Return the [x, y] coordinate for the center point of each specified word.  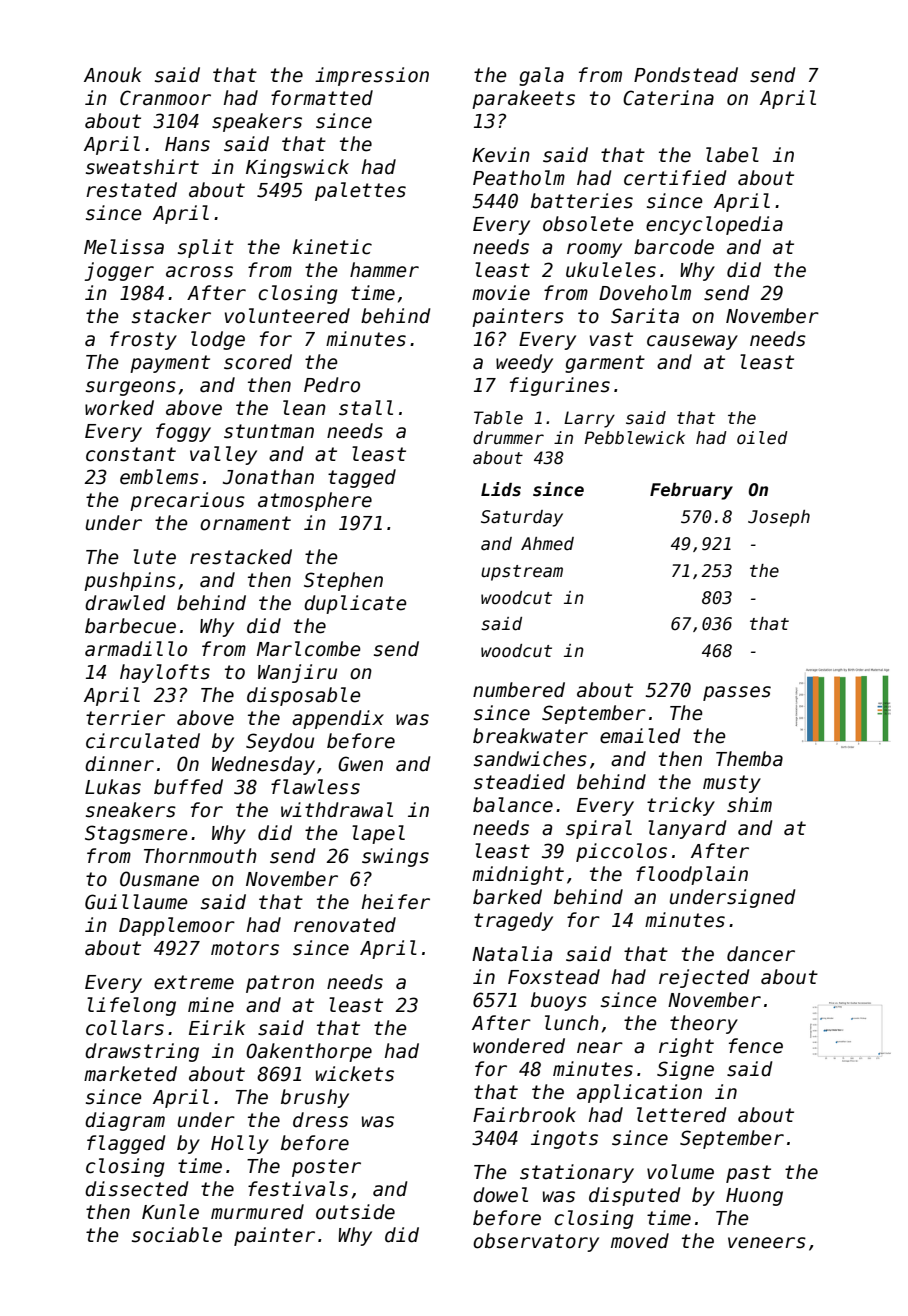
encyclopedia [714, 225]
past [748, 1174]
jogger [119, 271]
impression [372, 76]
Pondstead [686, 75]
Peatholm [519, 178]
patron [280, 984]
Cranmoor [165, 98]
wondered [519, 1046]
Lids [501, 489]
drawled [125, 603]
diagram [125, 1121]
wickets [355, 1074]
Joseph [779, 518]
